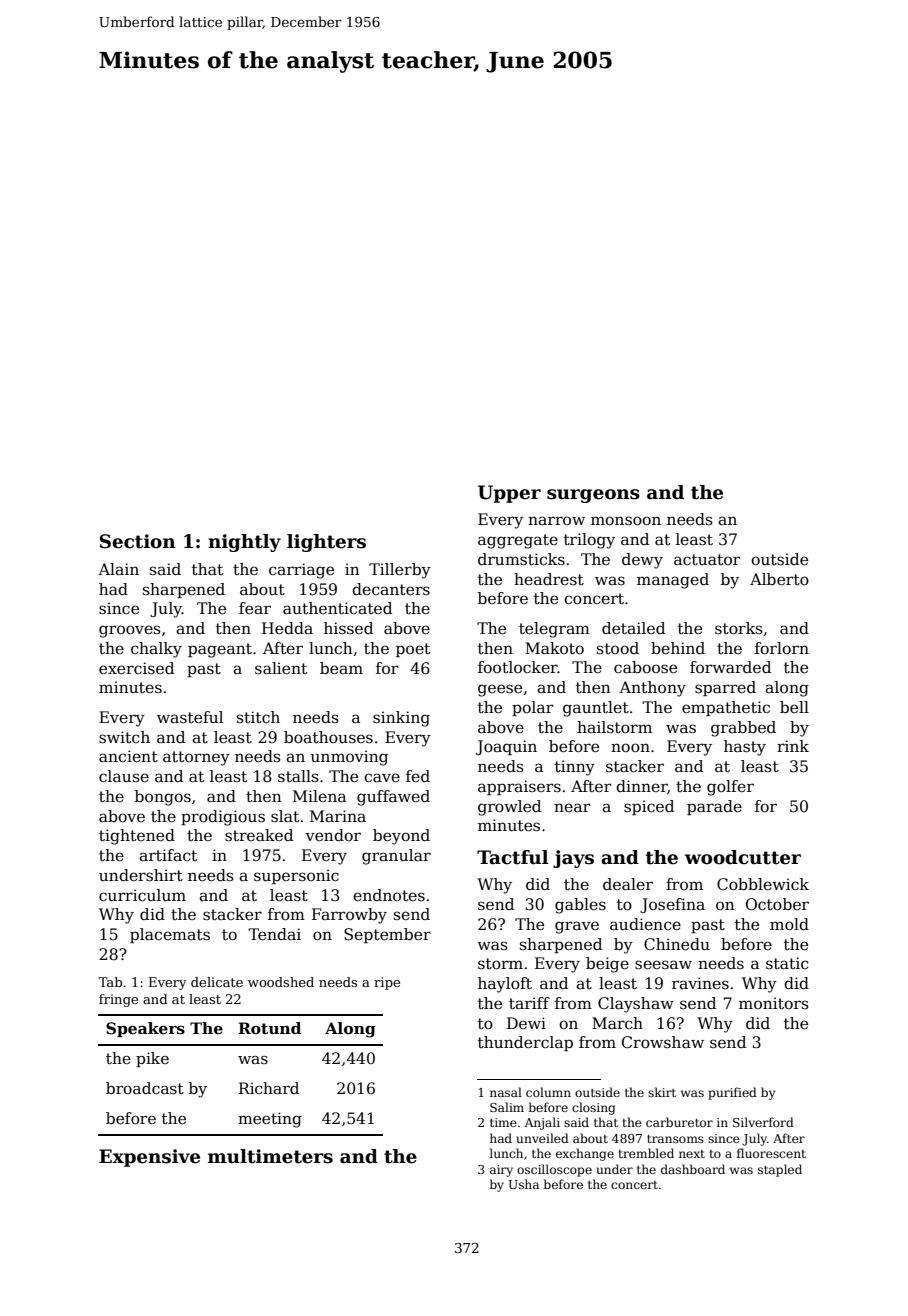 The width and height of the document is (908, 1316). Describe the element at coordinates (732, 1093) in the document. I see `purified` at that location.
